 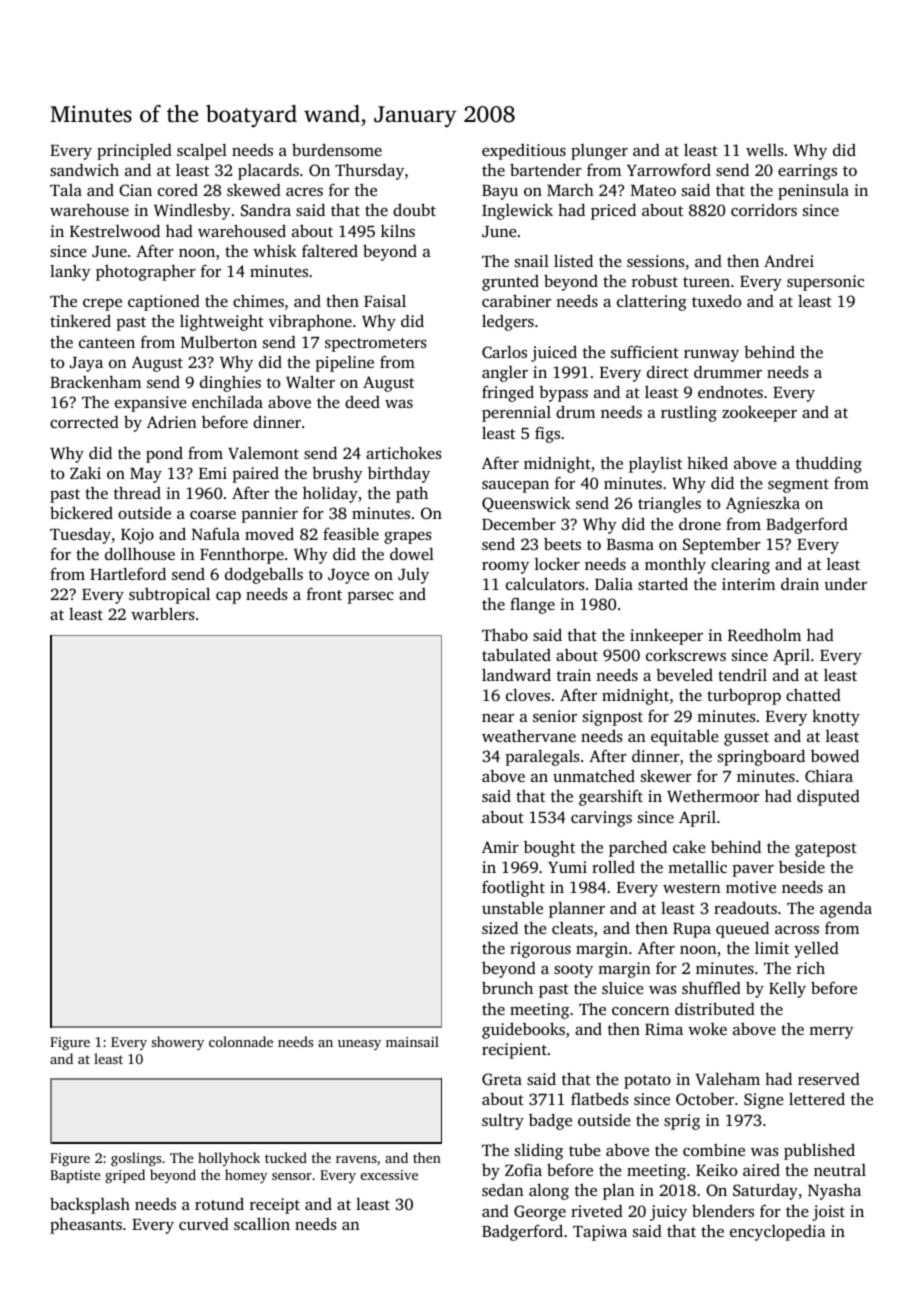 I want to click on subtropical, so click(x=169, y=595).
